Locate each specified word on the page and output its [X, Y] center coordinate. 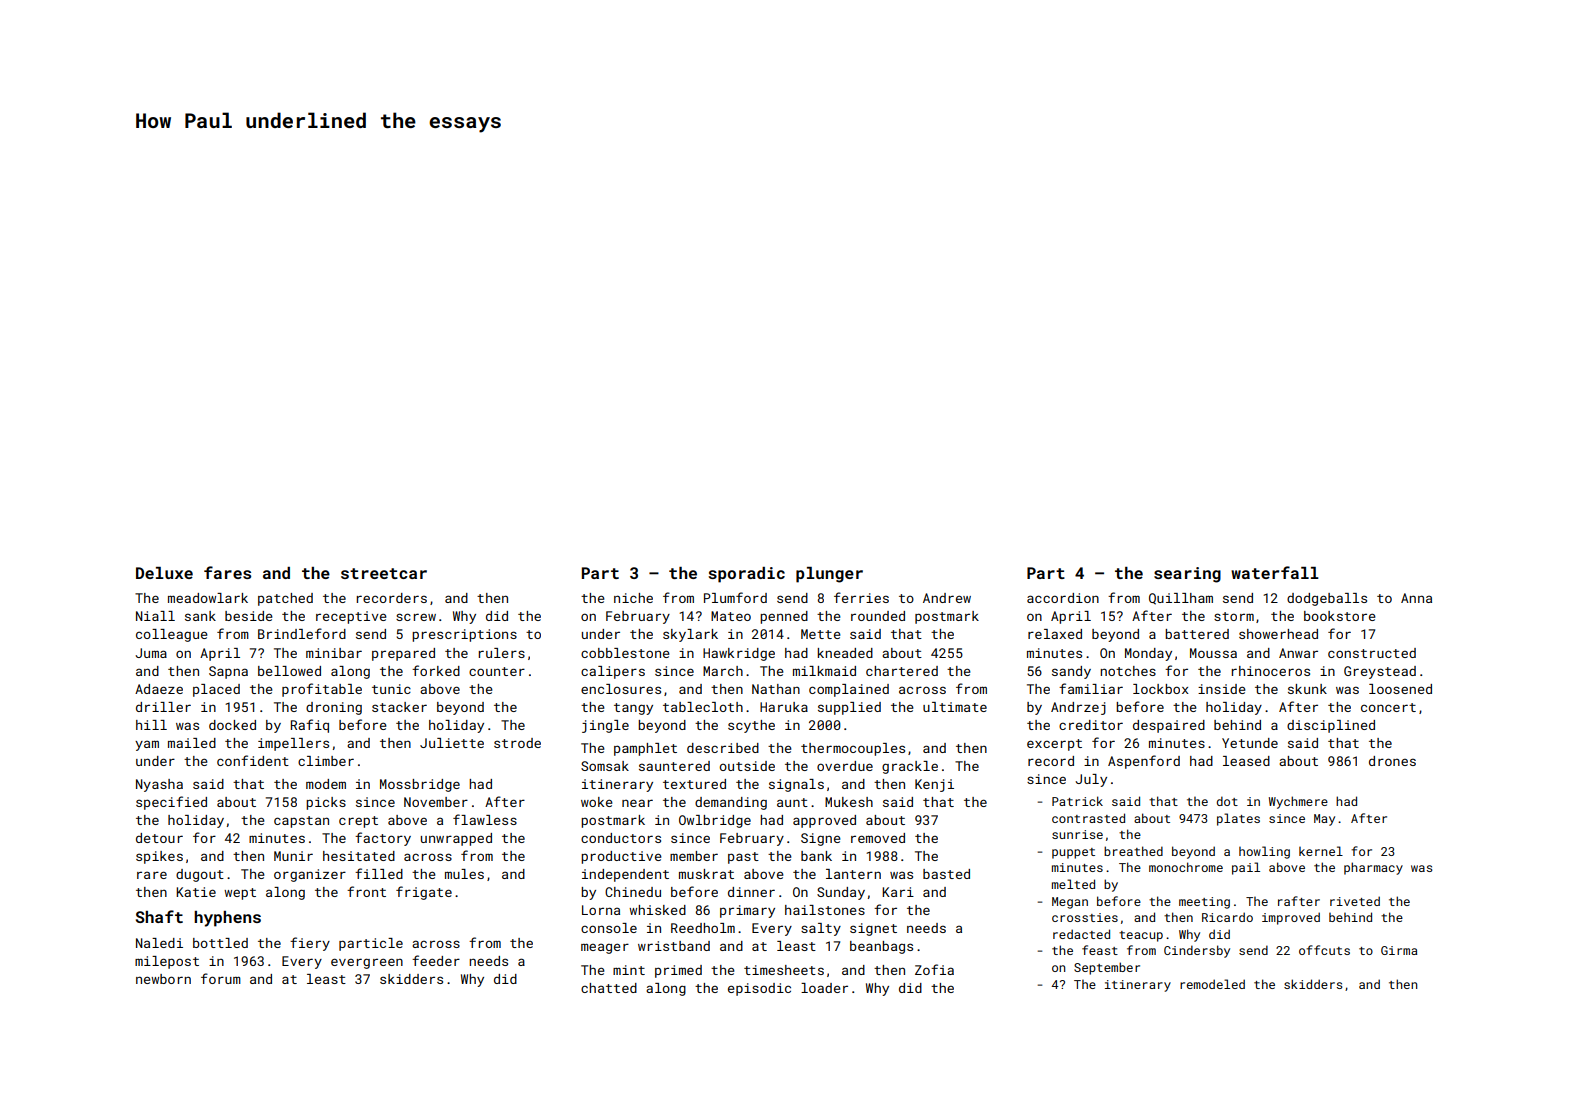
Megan [1070, 903]
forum [221, 978]
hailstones [825, 910]
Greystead [1380, 672]
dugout [200, 875]
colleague [172, 635]
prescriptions [464, 635]
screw [416, 617]
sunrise [1077, 834]
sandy [1071, 672]
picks [326, 803]
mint [629, 970]
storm [1234, 616]
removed [878, 838]
